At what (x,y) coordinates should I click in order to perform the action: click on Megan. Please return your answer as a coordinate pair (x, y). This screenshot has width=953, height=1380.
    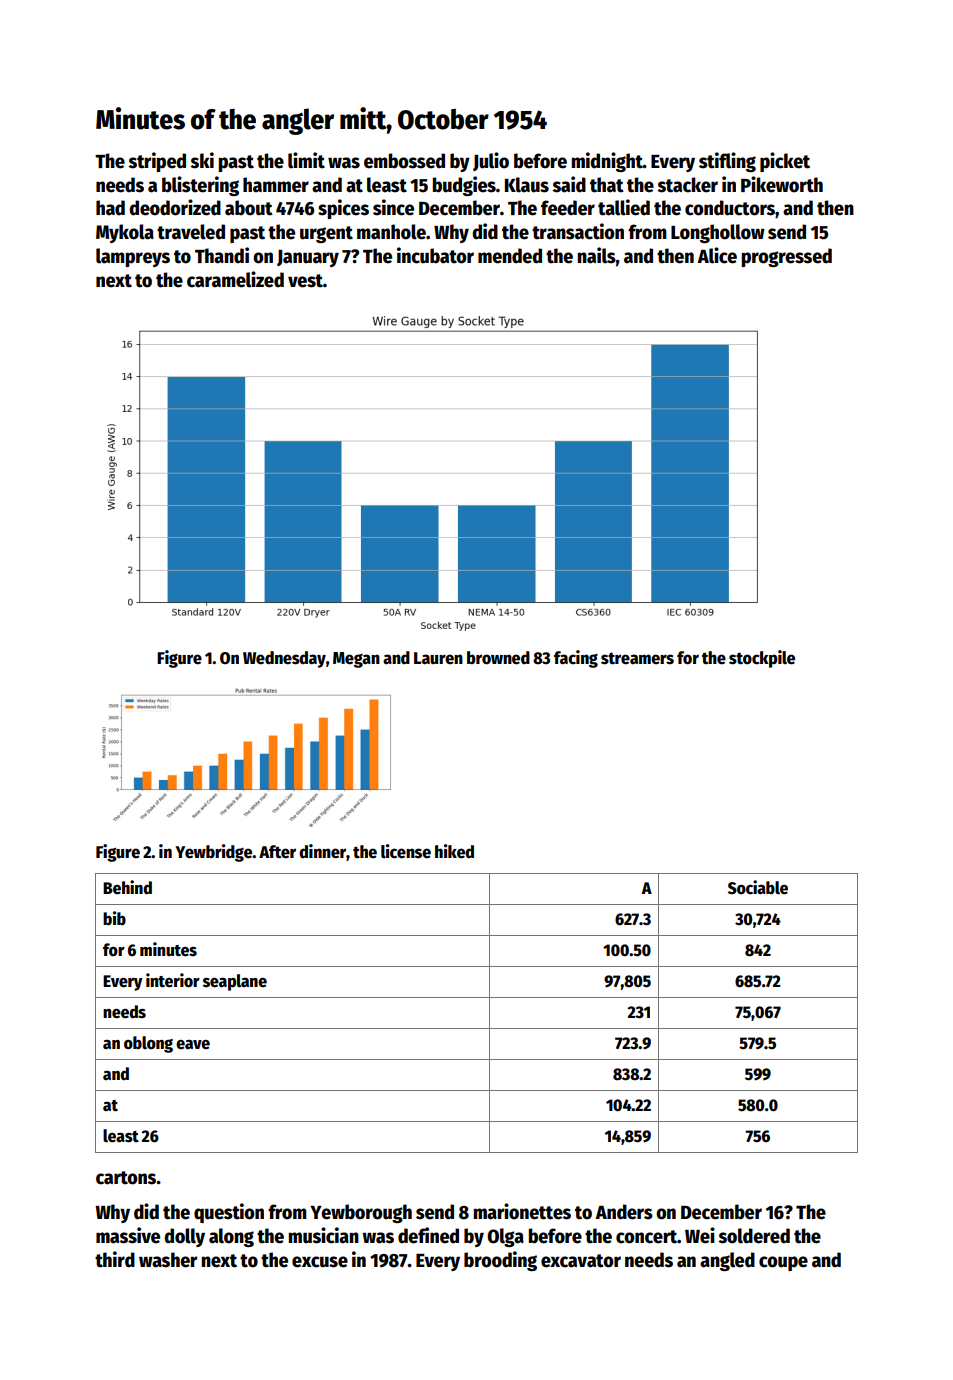
    Looking at the image, I should click on (356, 660).
